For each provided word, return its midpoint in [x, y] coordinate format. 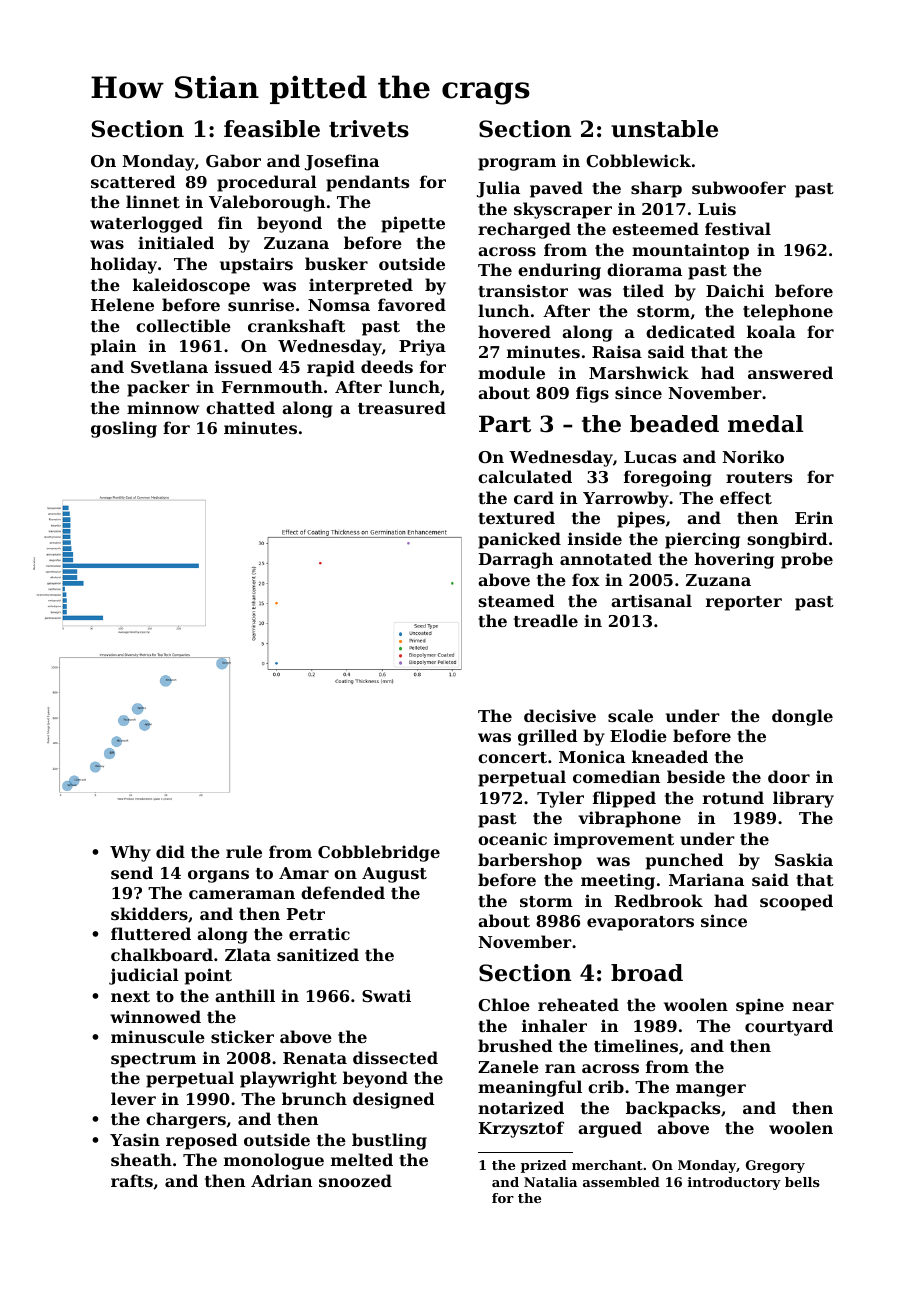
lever [133, 1098]
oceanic [512, 838]
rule [244, 851]
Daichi [735, 290]
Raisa [617, 351]
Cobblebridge [379, 853]
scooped [796, 902]
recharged [524, 230]
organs [218, 876]
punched [685, 861]
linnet [153, 201]
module [511, 372]
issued [243, 366]
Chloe [504, 1004]
